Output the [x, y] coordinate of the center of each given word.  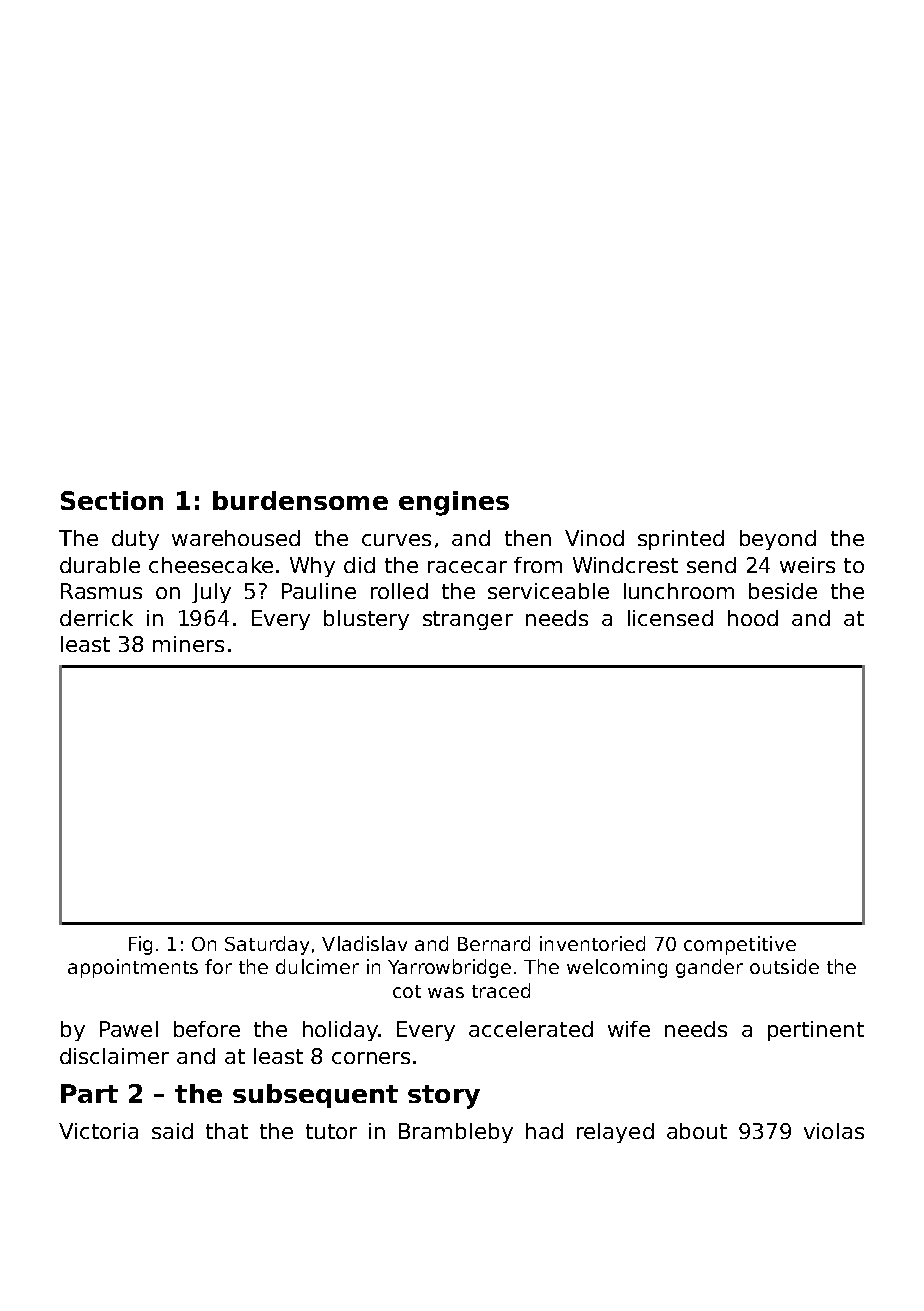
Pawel [129, 1029]
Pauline [319, 591]
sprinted [681, 540]
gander [709, 968]
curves [396, 540]
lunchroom [679, 591]
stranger [468, 620]
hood [753, 618]
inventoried [592, 943]
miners [188, 644]
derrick [96, 618]
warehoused [236, 538]
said [172, 1131]
